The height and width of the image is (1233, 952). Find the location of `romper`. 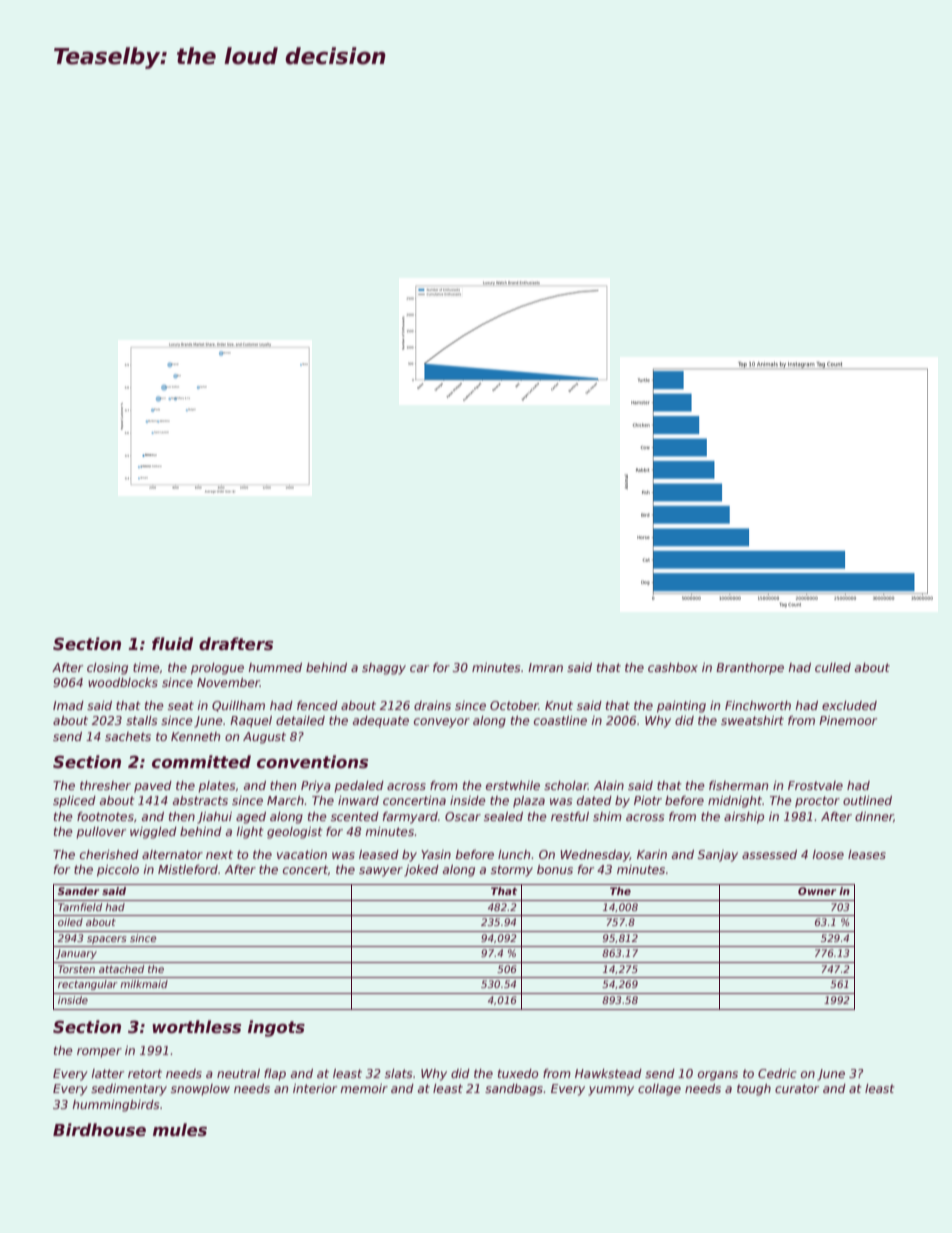

romper is located at coordinates (99, 1053).
